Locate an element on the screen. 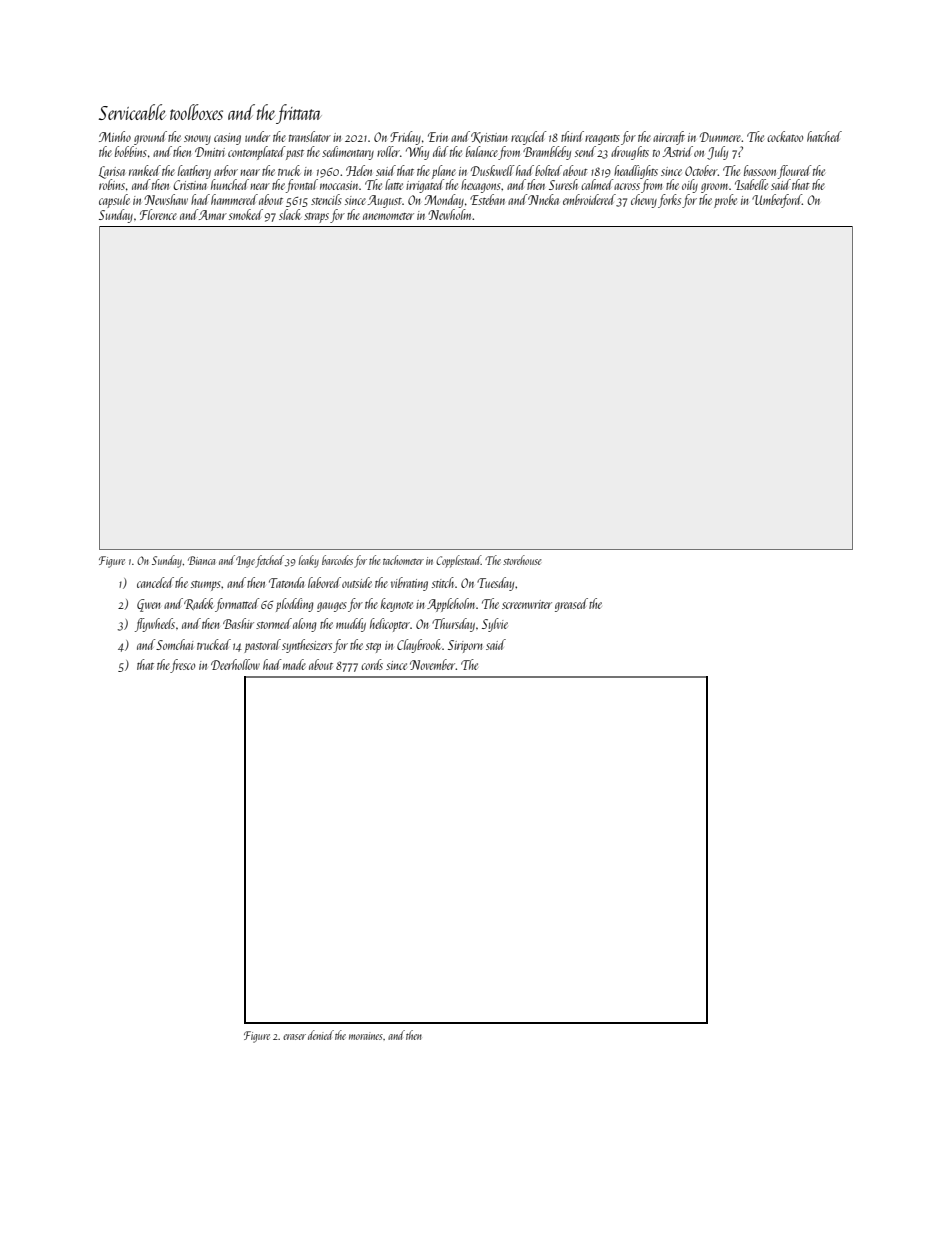 The width and height of the screenshot is (952, 1233). Nneka is located at coordinates (543, 199).
